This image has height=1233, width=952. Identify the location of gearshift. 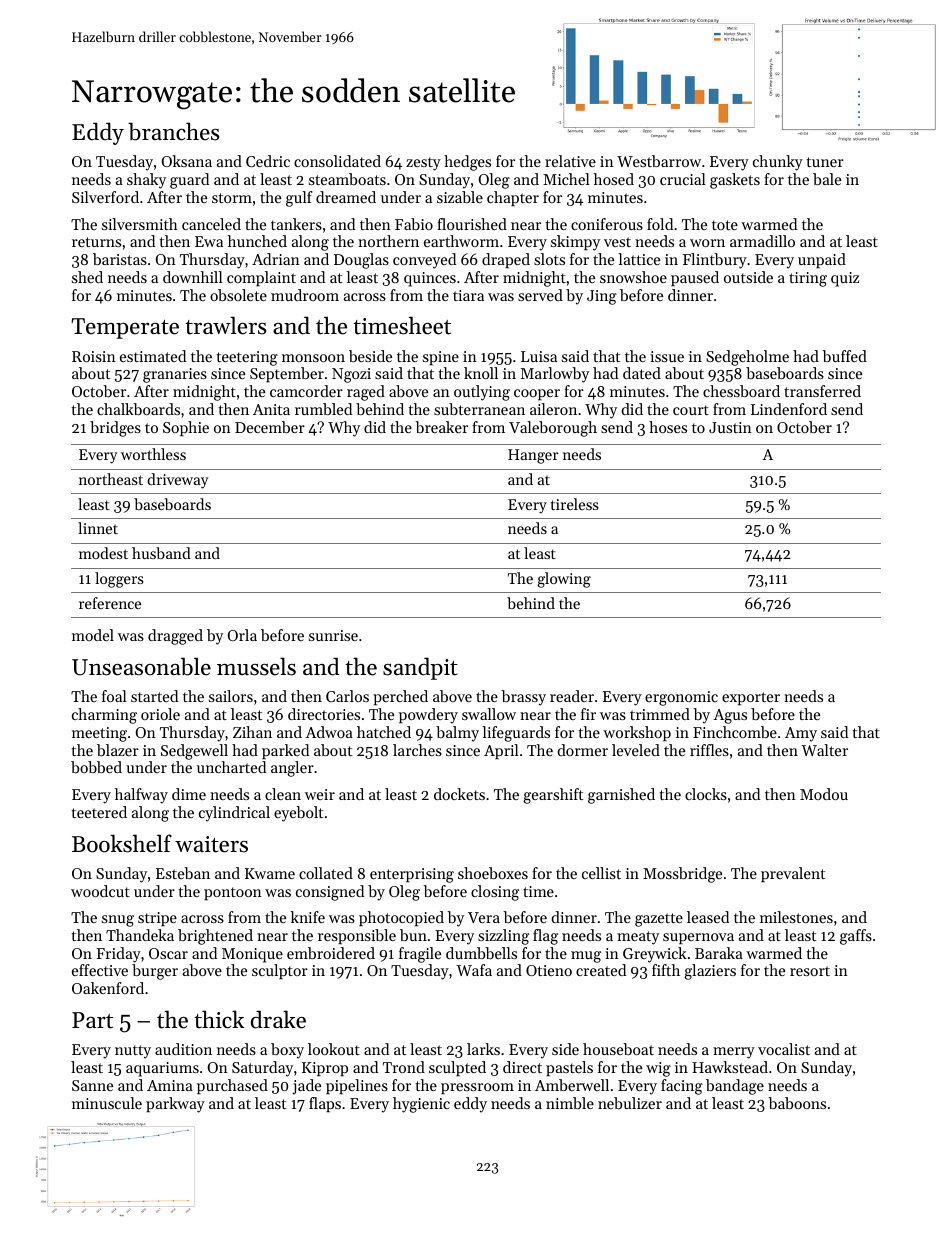
(553, 796).
